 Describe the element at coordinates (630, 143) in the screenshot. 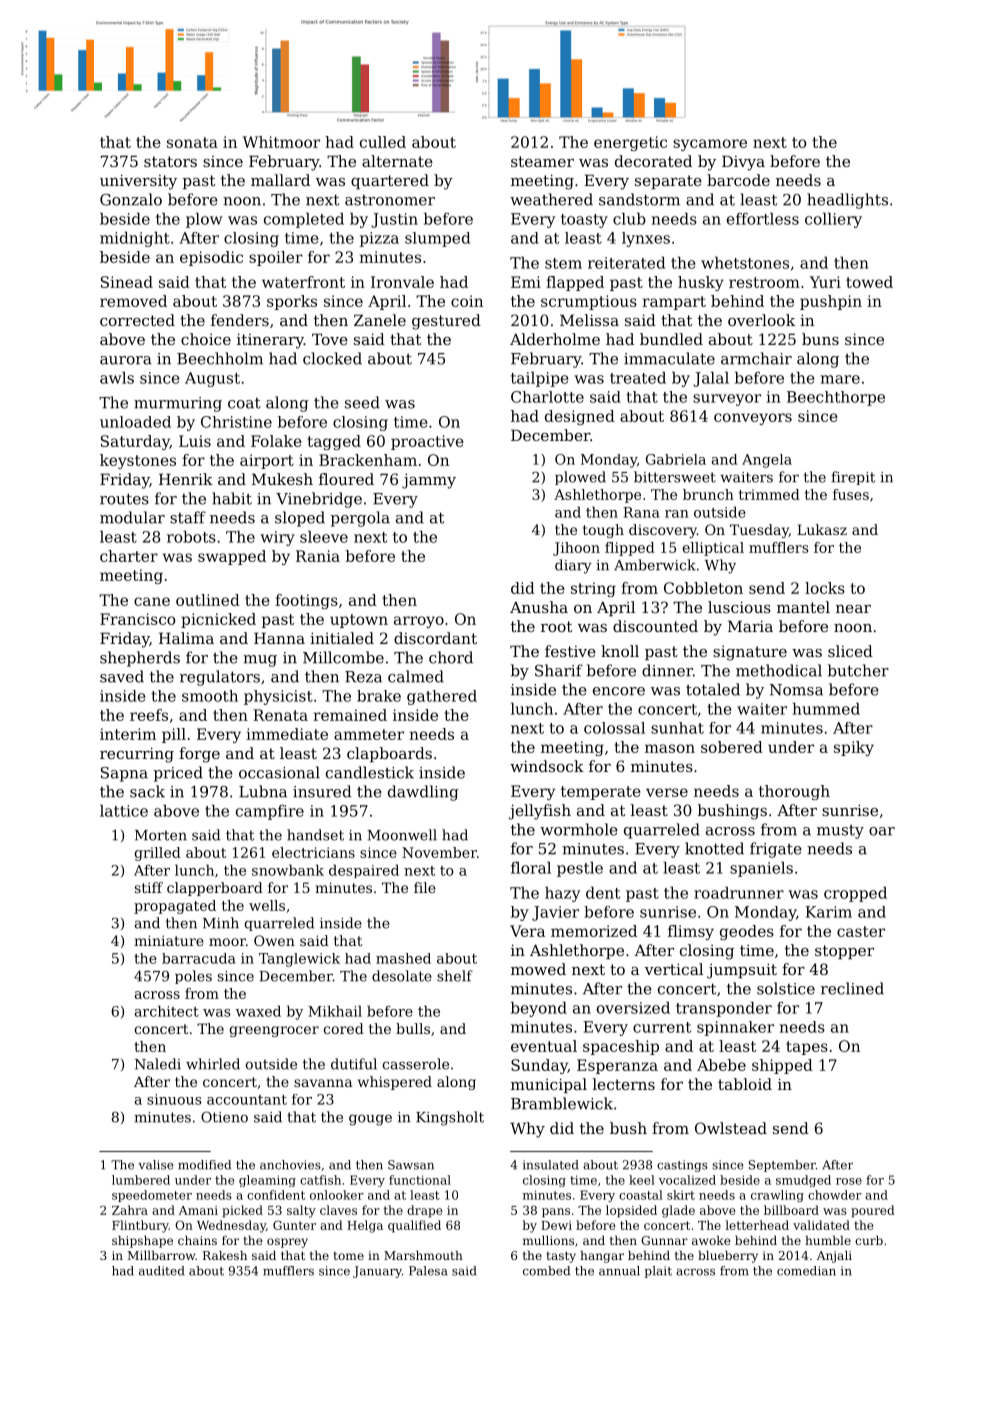

I see `energetic` at that location.
